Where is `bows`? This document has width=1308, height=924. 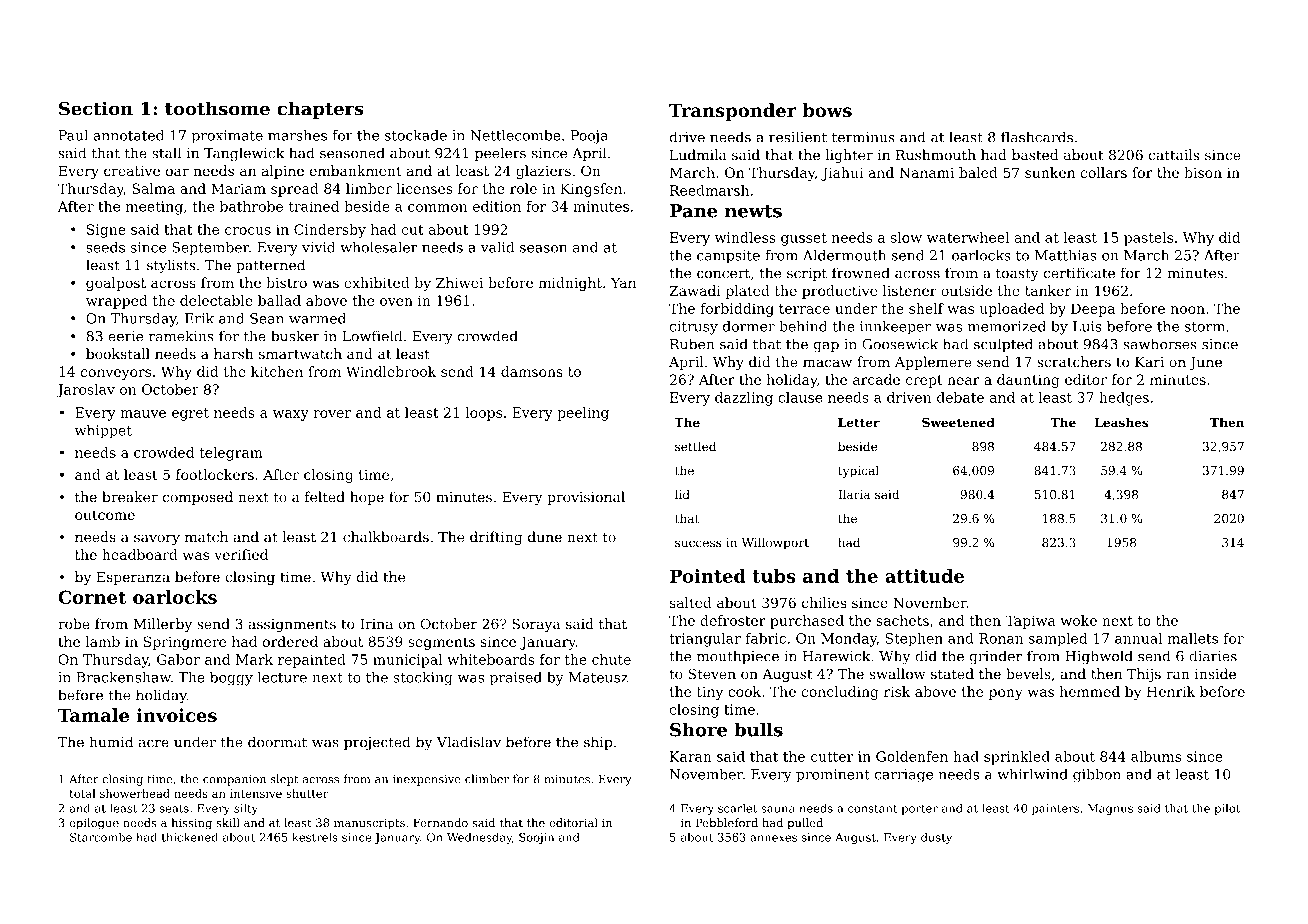
bows is located at coordinates (827, 110).
